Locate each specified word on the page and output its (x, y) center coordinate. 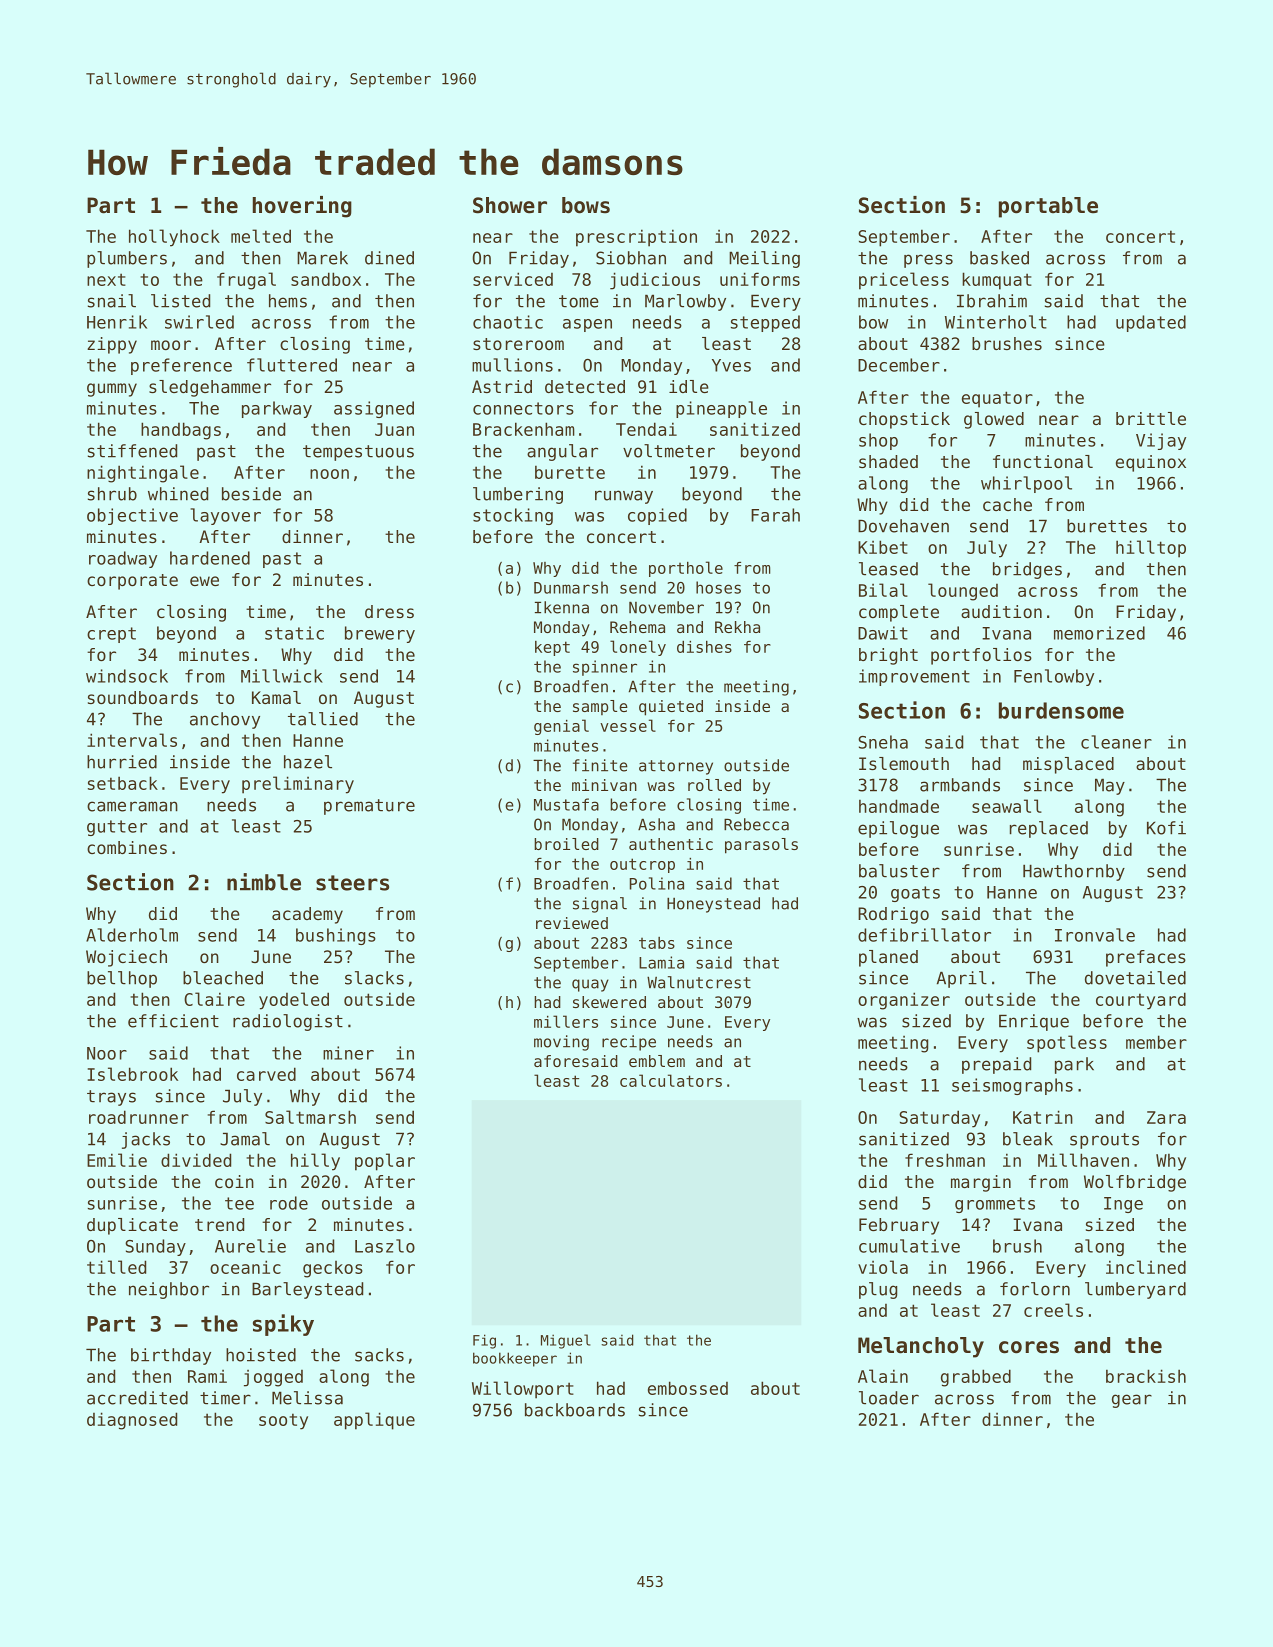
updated (1151, 323)
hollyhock (174, 238)
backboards (575, 1410)
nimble (264, 882)
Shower (510, 205)
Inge (1123, 1205)
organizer (904, 1001)
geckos (333, 1269)
